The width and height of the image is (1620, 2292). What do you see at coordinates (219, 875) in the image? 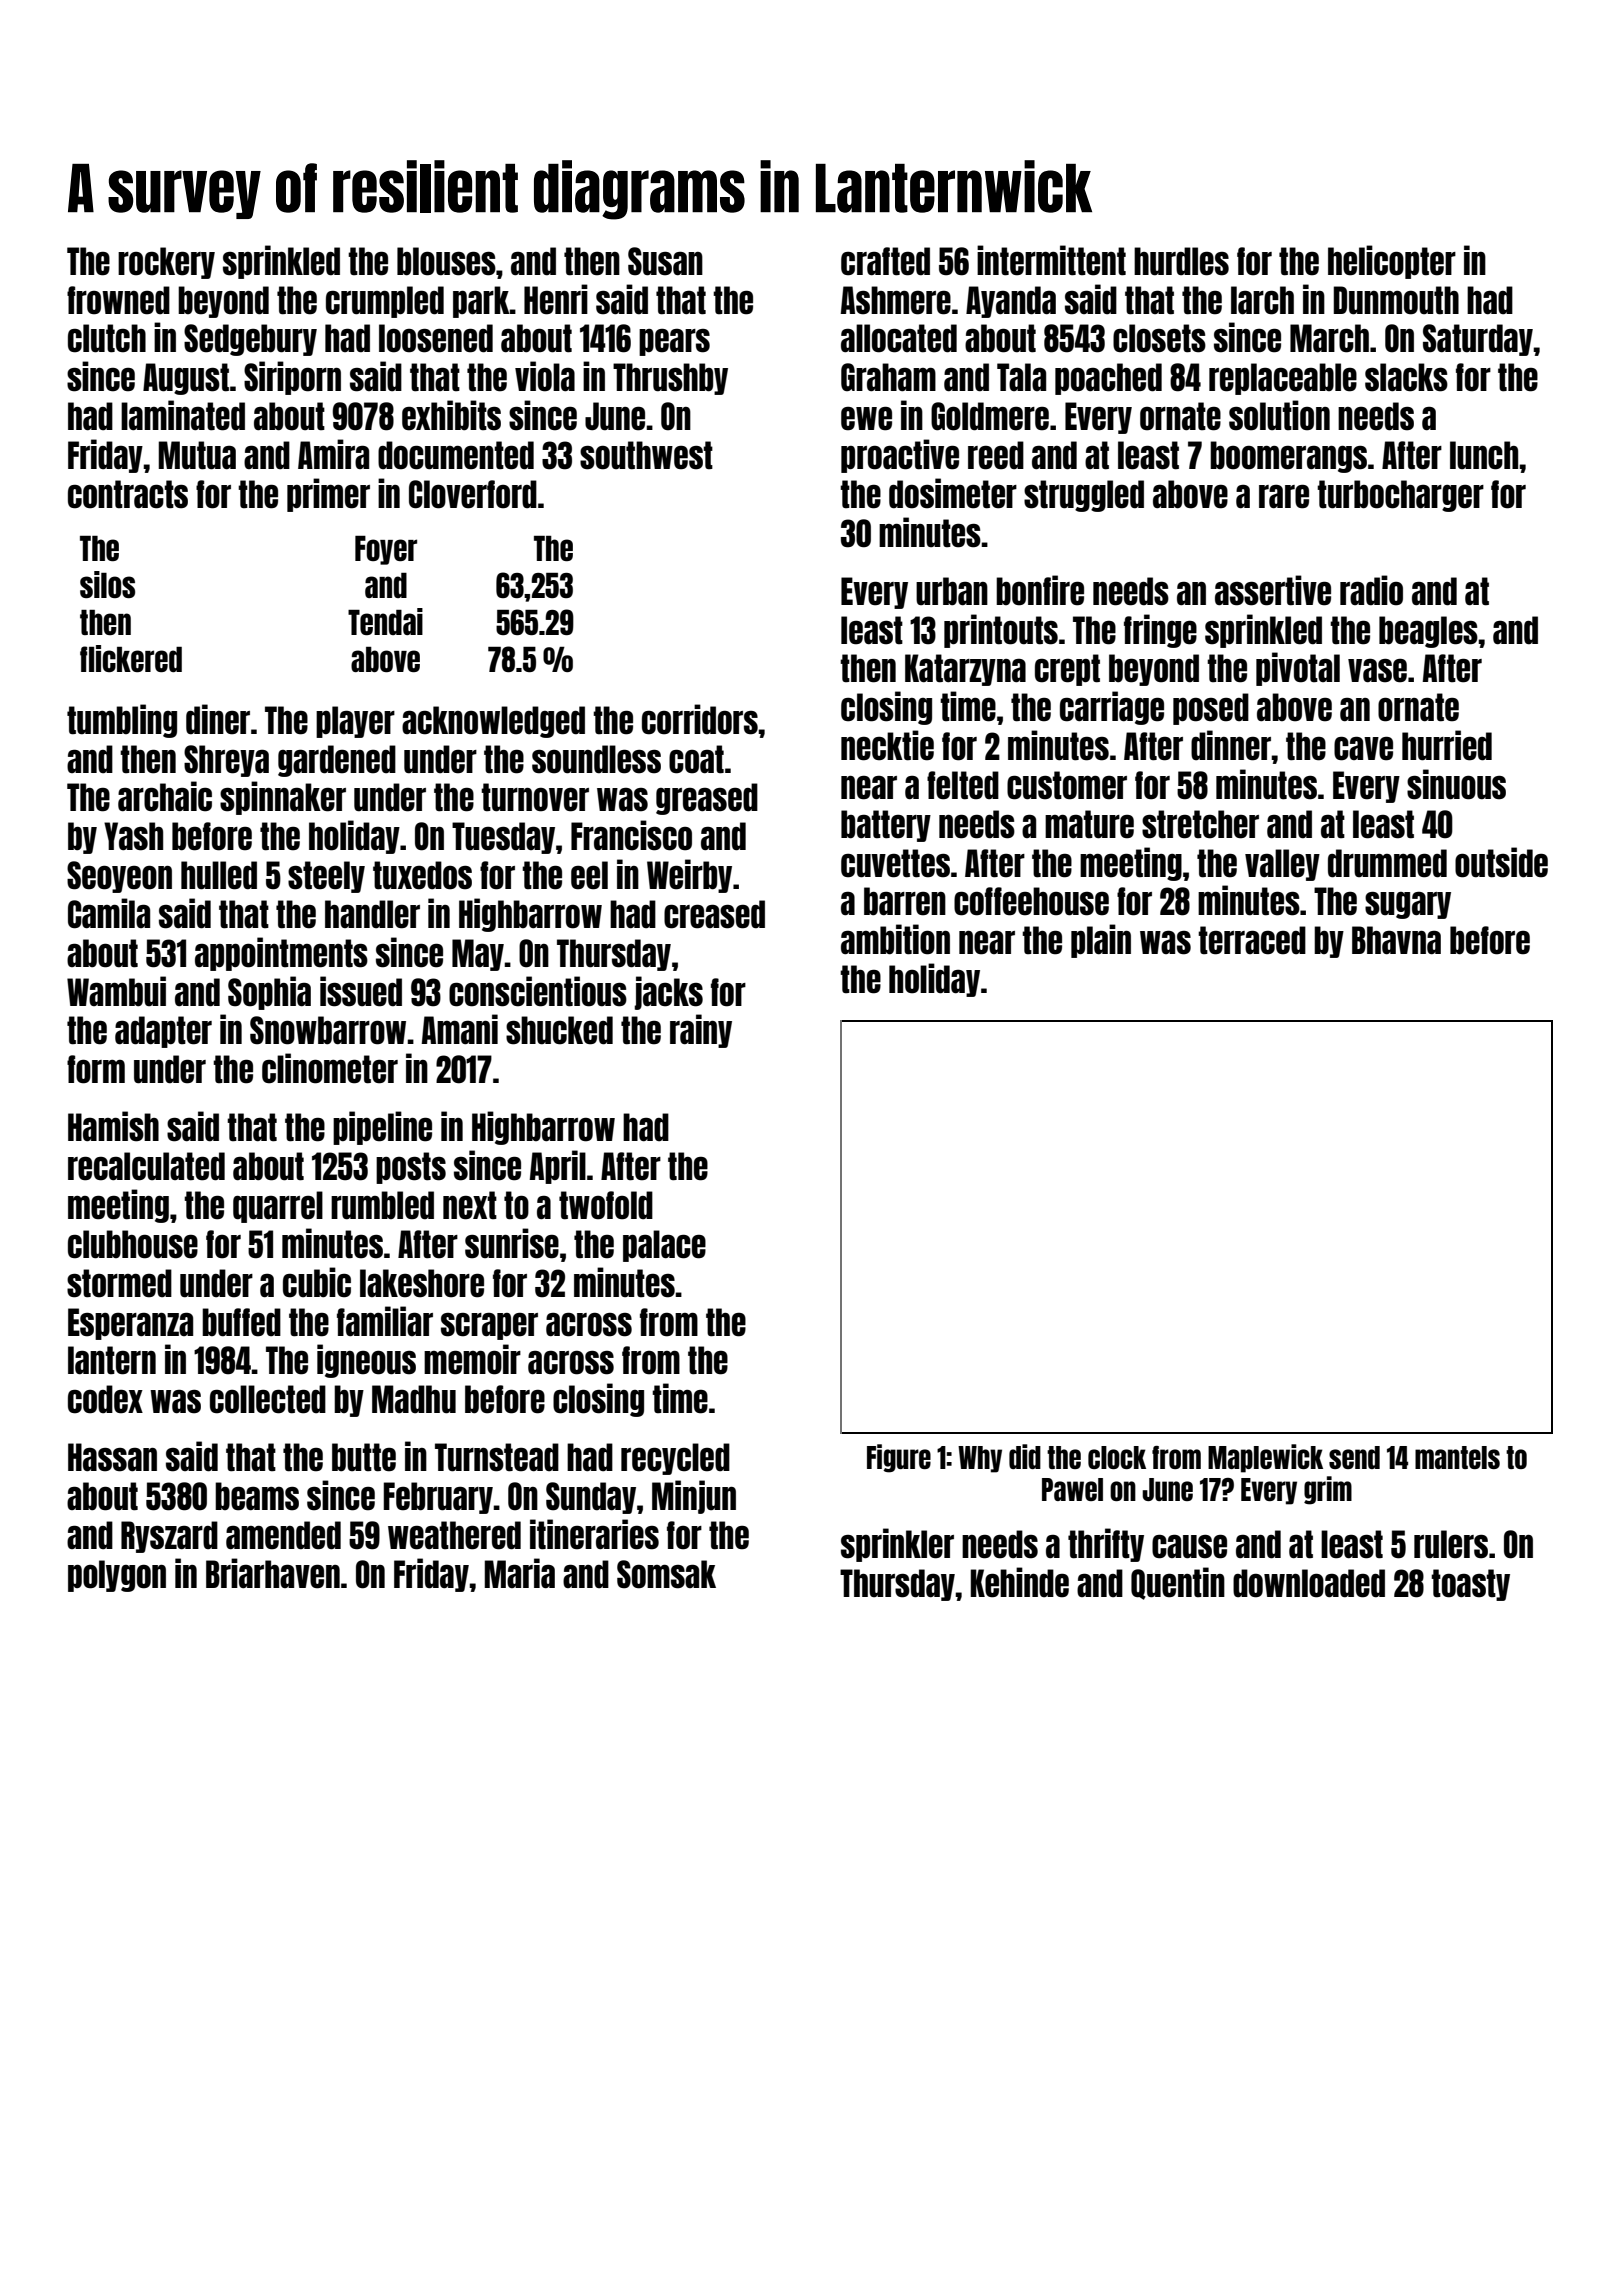
I see `hulled` at bounding box center [219, 875].
